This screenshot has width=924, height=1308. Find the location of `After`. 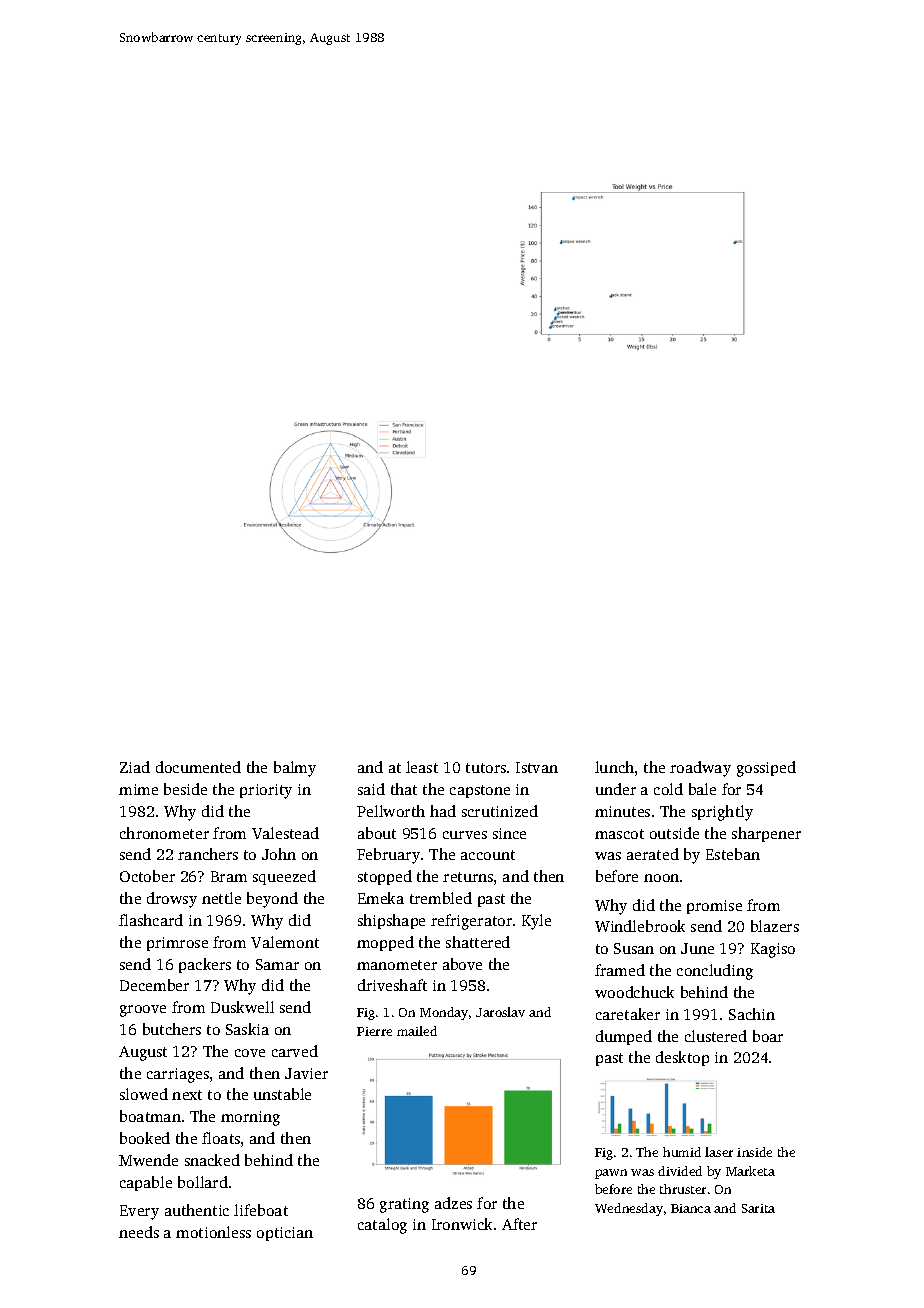

After is located at coordinates (519, 1224).
